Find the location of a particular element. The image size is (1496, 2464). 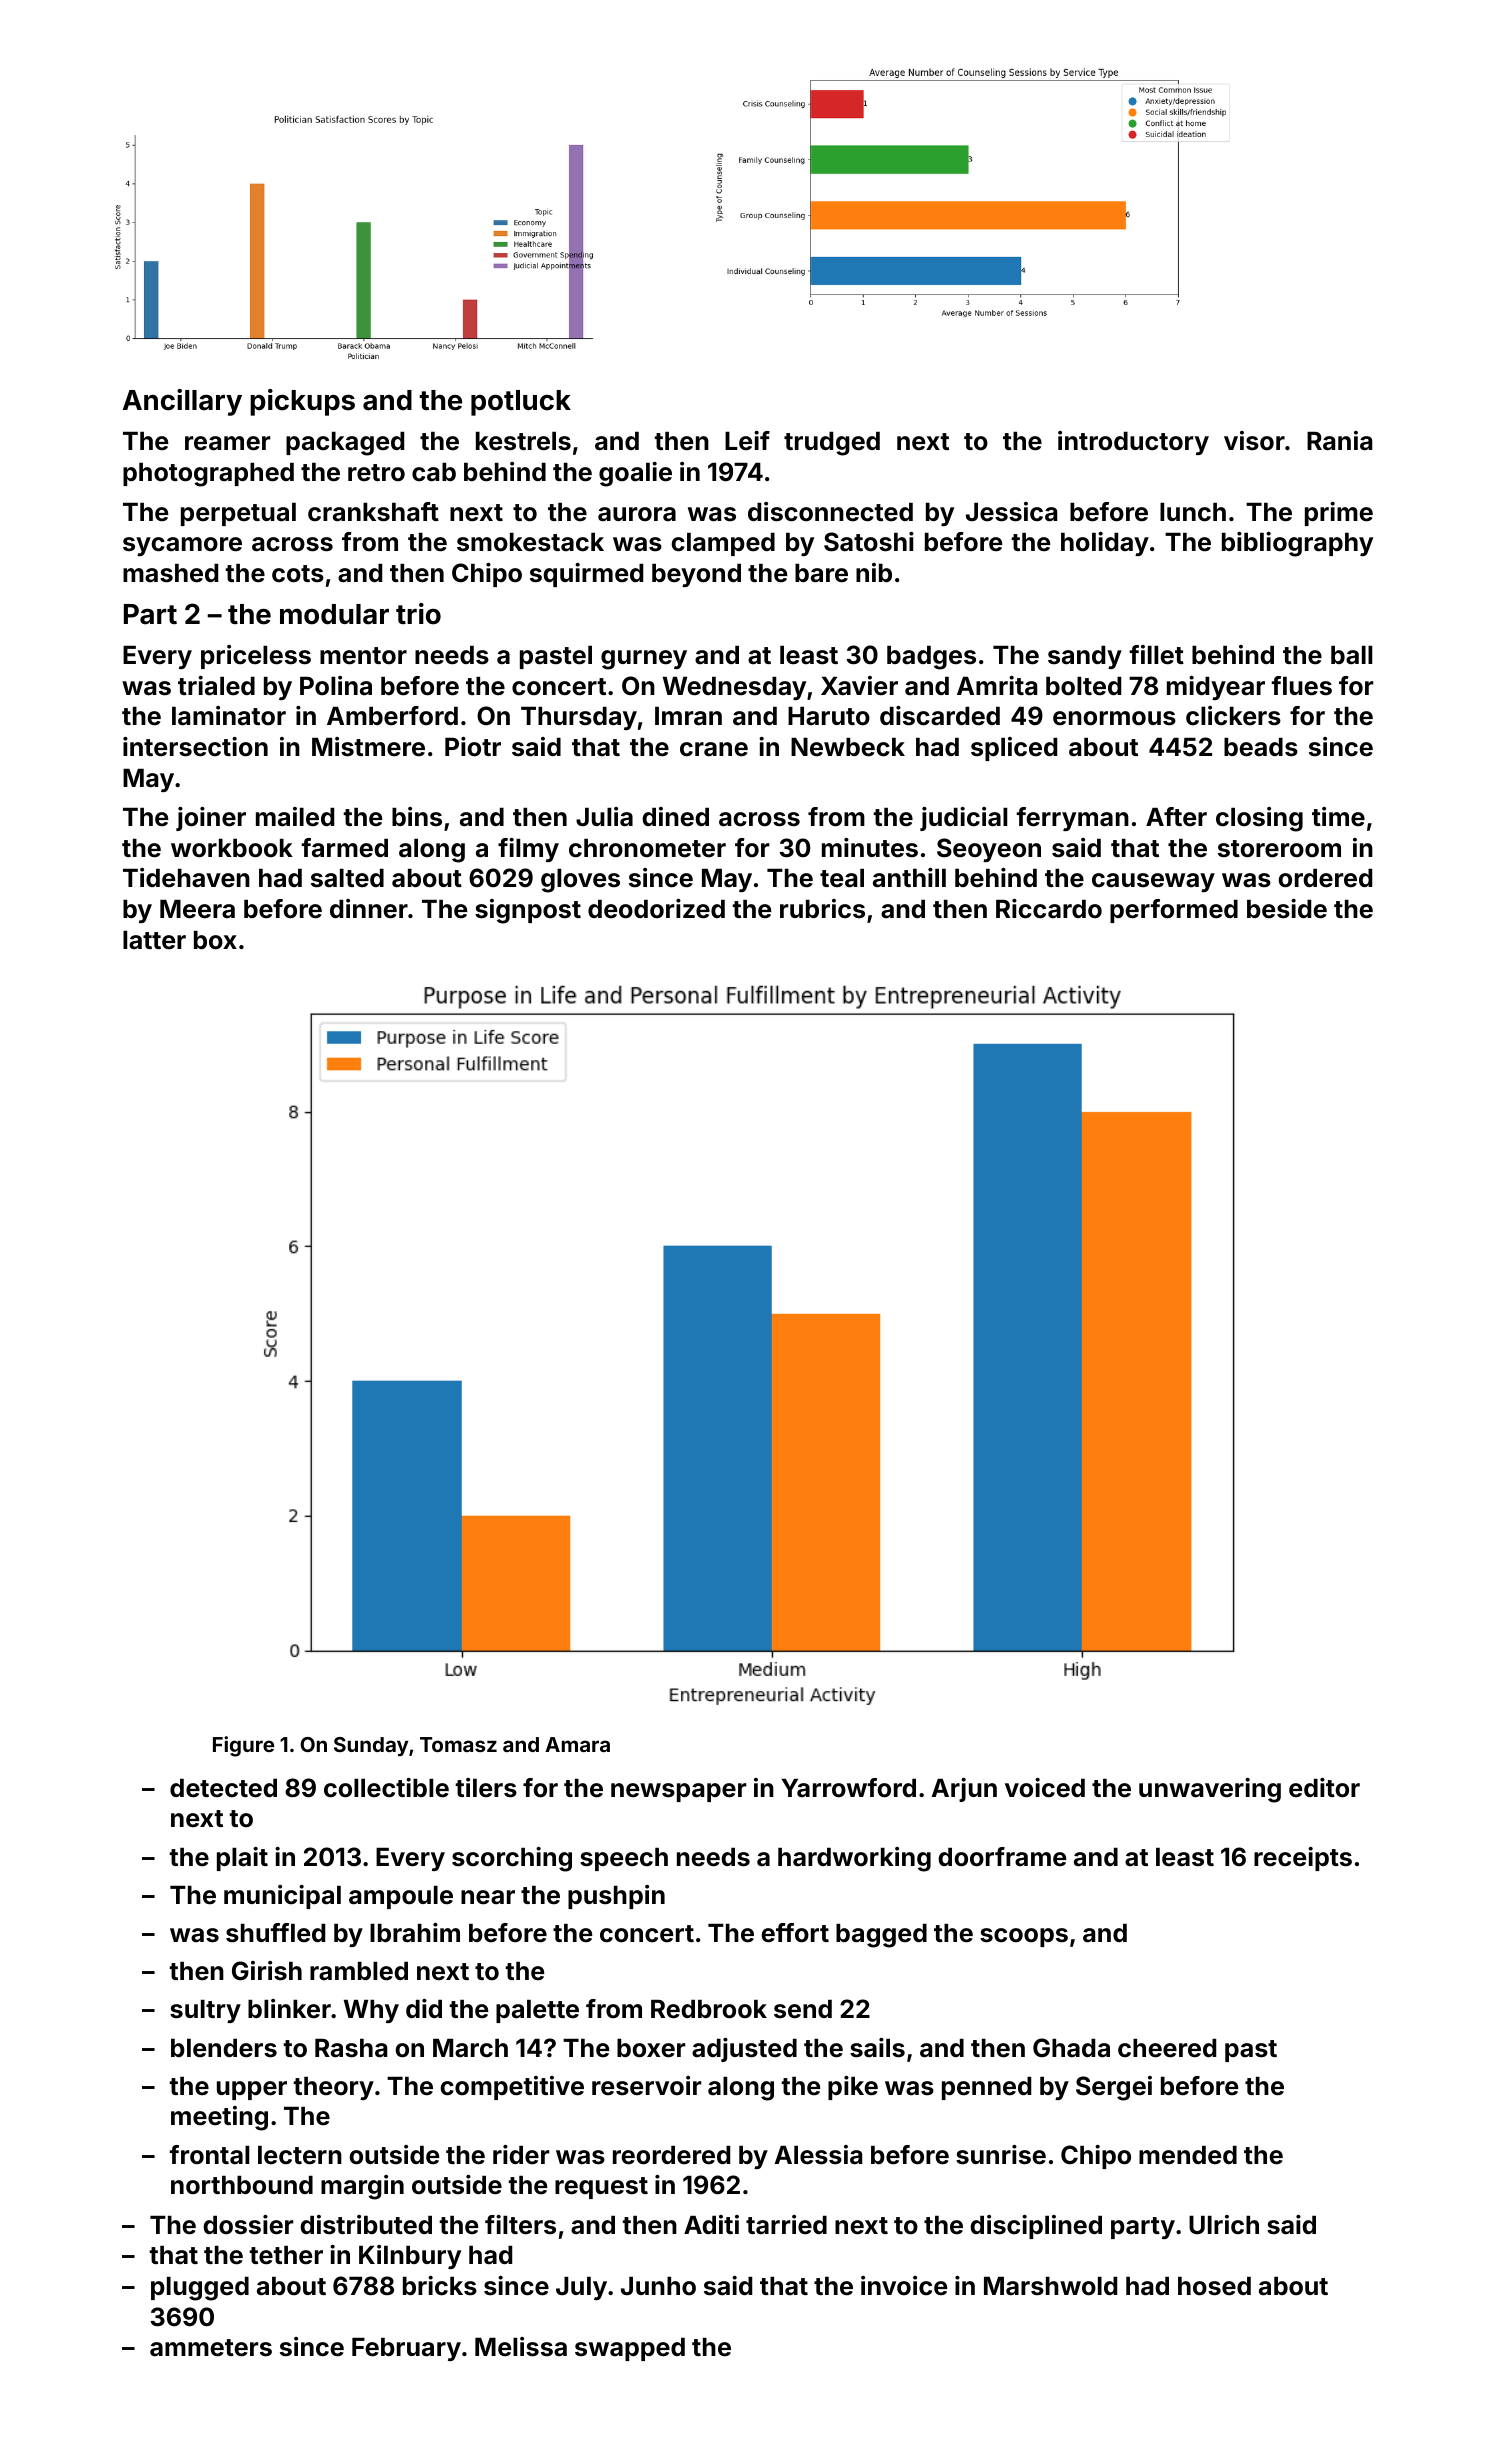

Kilnbury is located at coordinates (410, 2257).
